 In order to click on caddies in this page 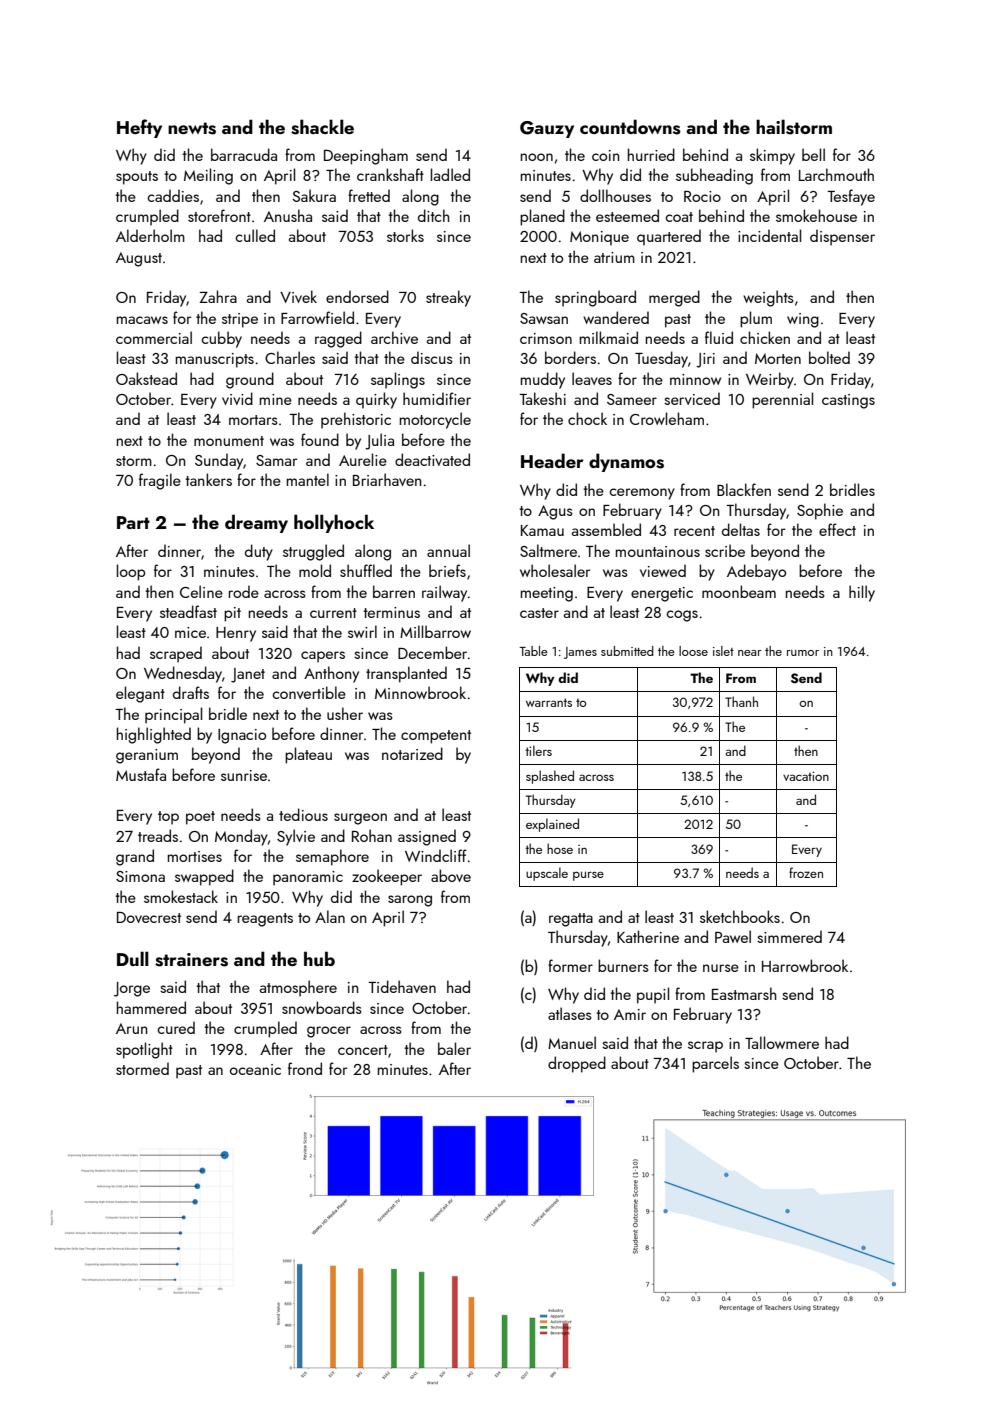, I will do `click(173, 195)`.
